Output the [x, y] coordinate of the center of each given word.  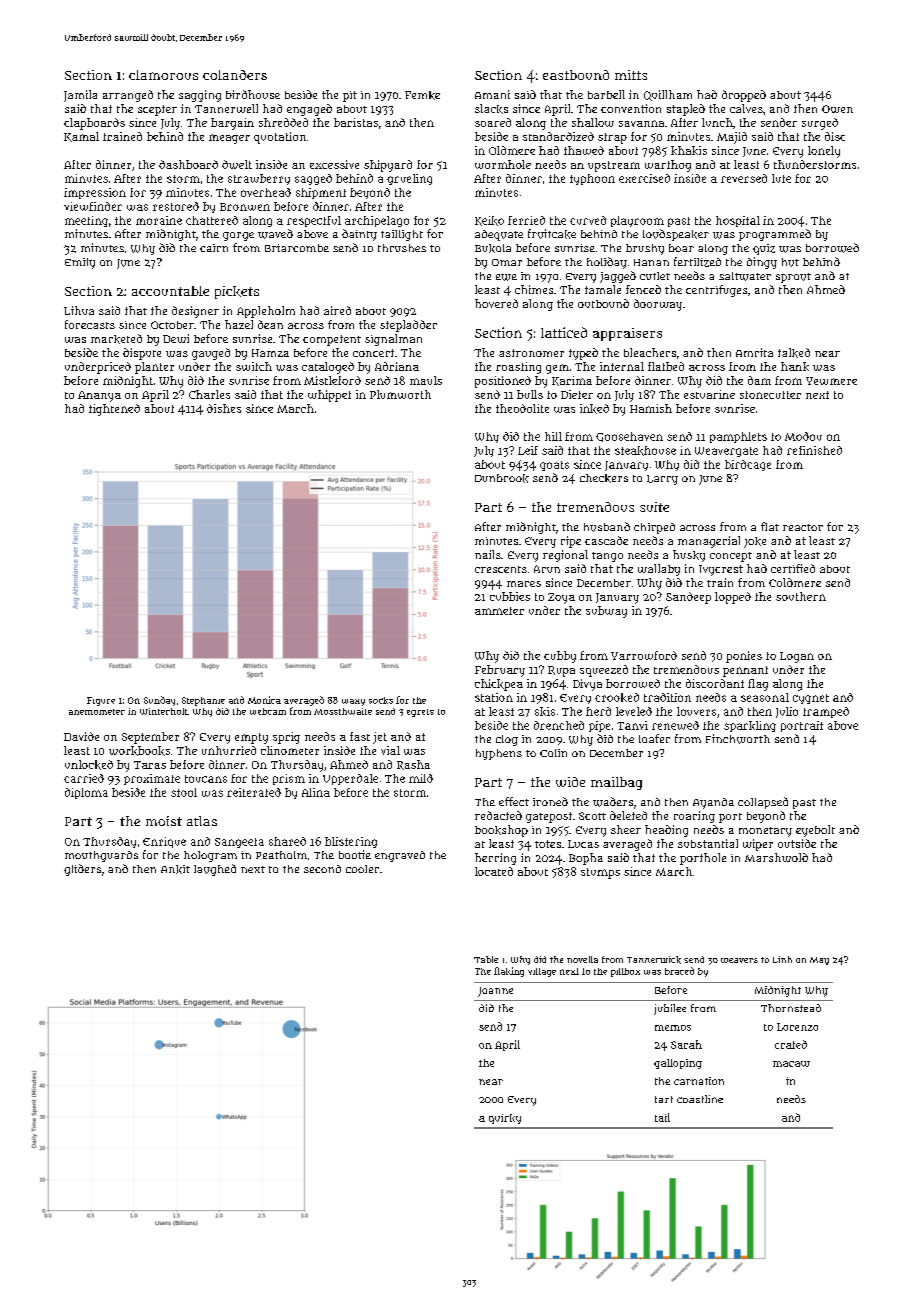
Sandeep [688, 598]
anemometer [97, 712]
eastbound [576, 75]
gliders [82, 870]
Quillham [668, 95]
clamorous [163, 75]
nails [488, 554]
